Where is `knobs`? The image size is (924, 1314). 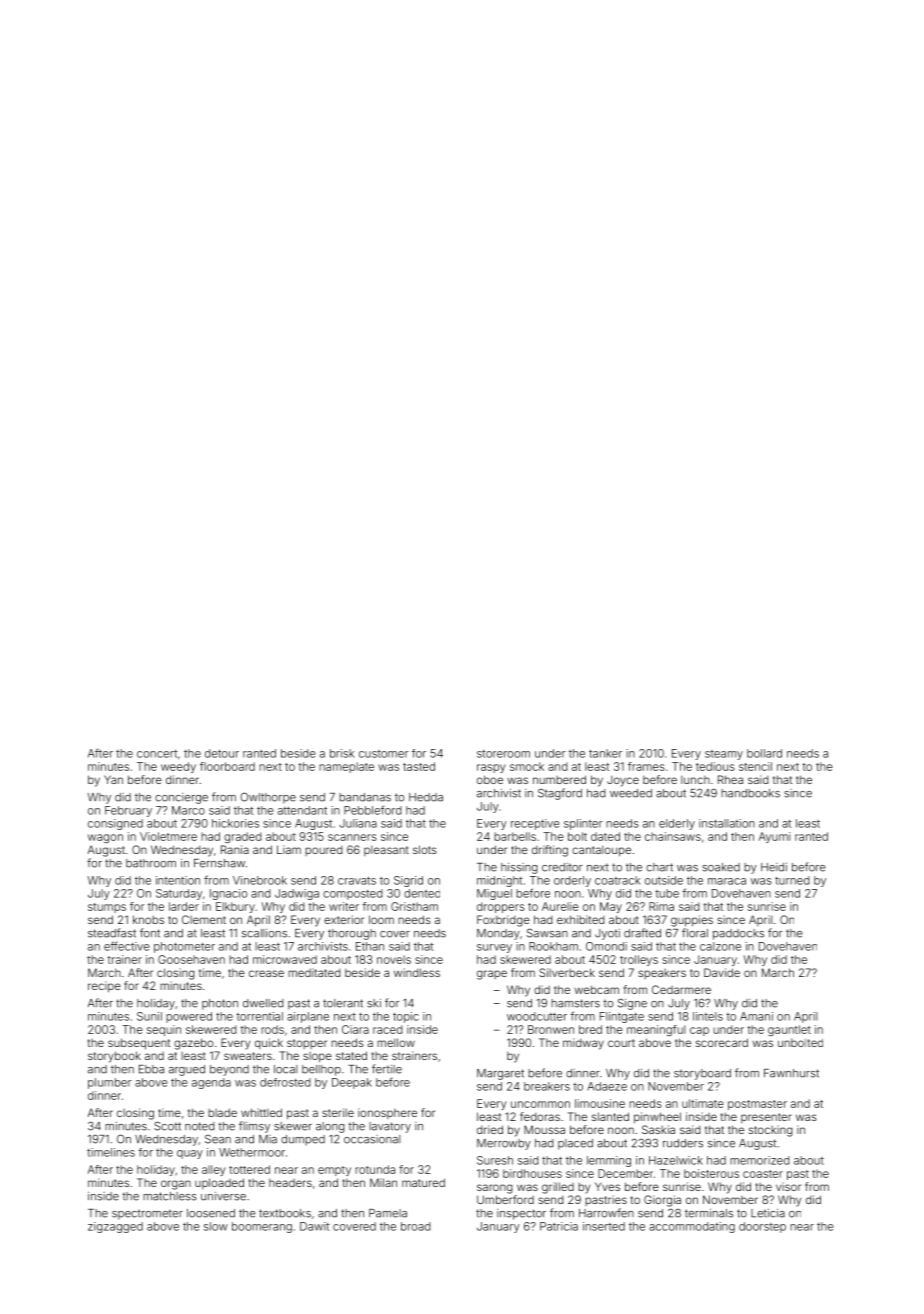
knobs is located at coordinates (148, 919).
